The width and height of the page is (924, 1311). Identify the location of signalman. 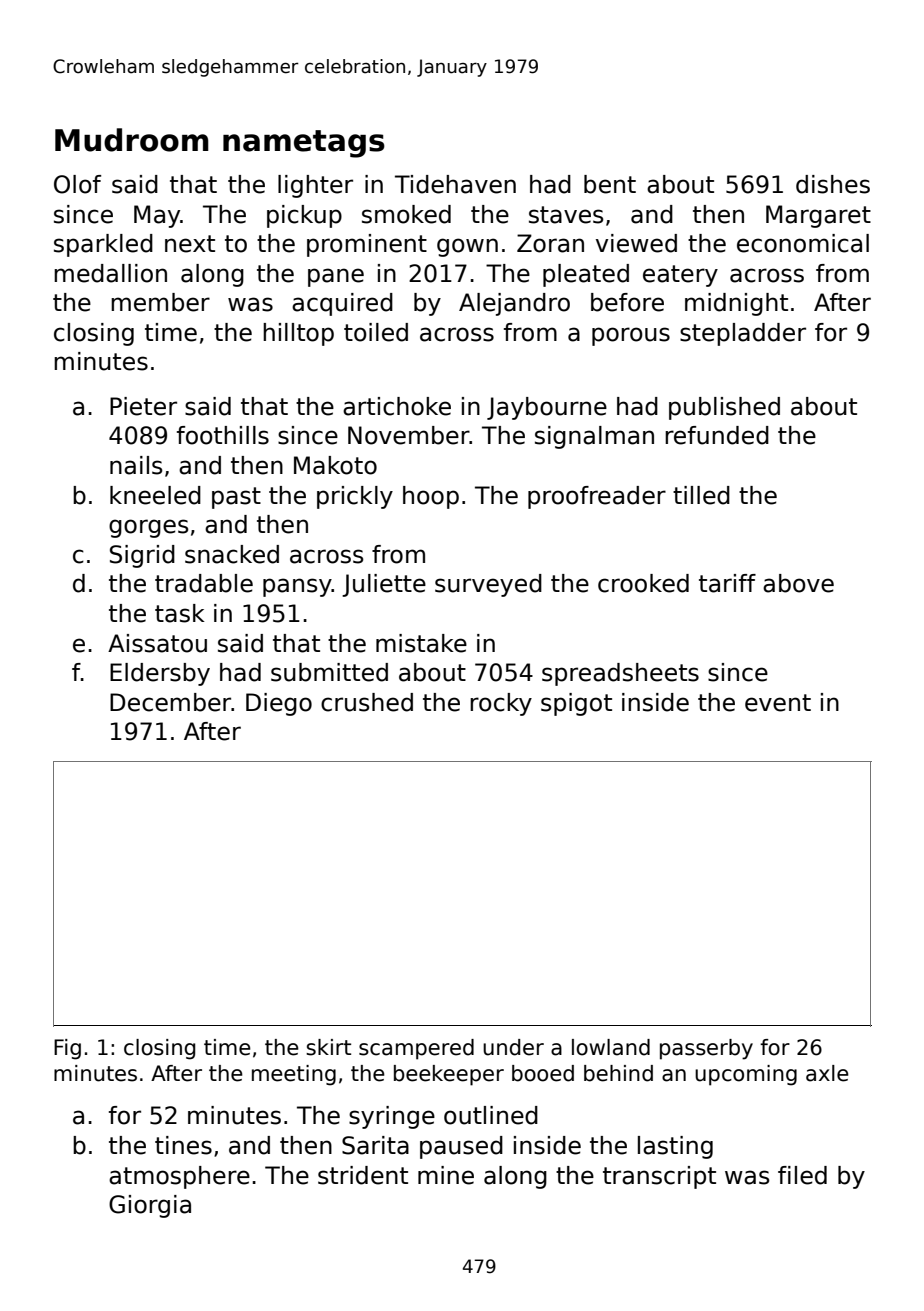
(594, 437).
